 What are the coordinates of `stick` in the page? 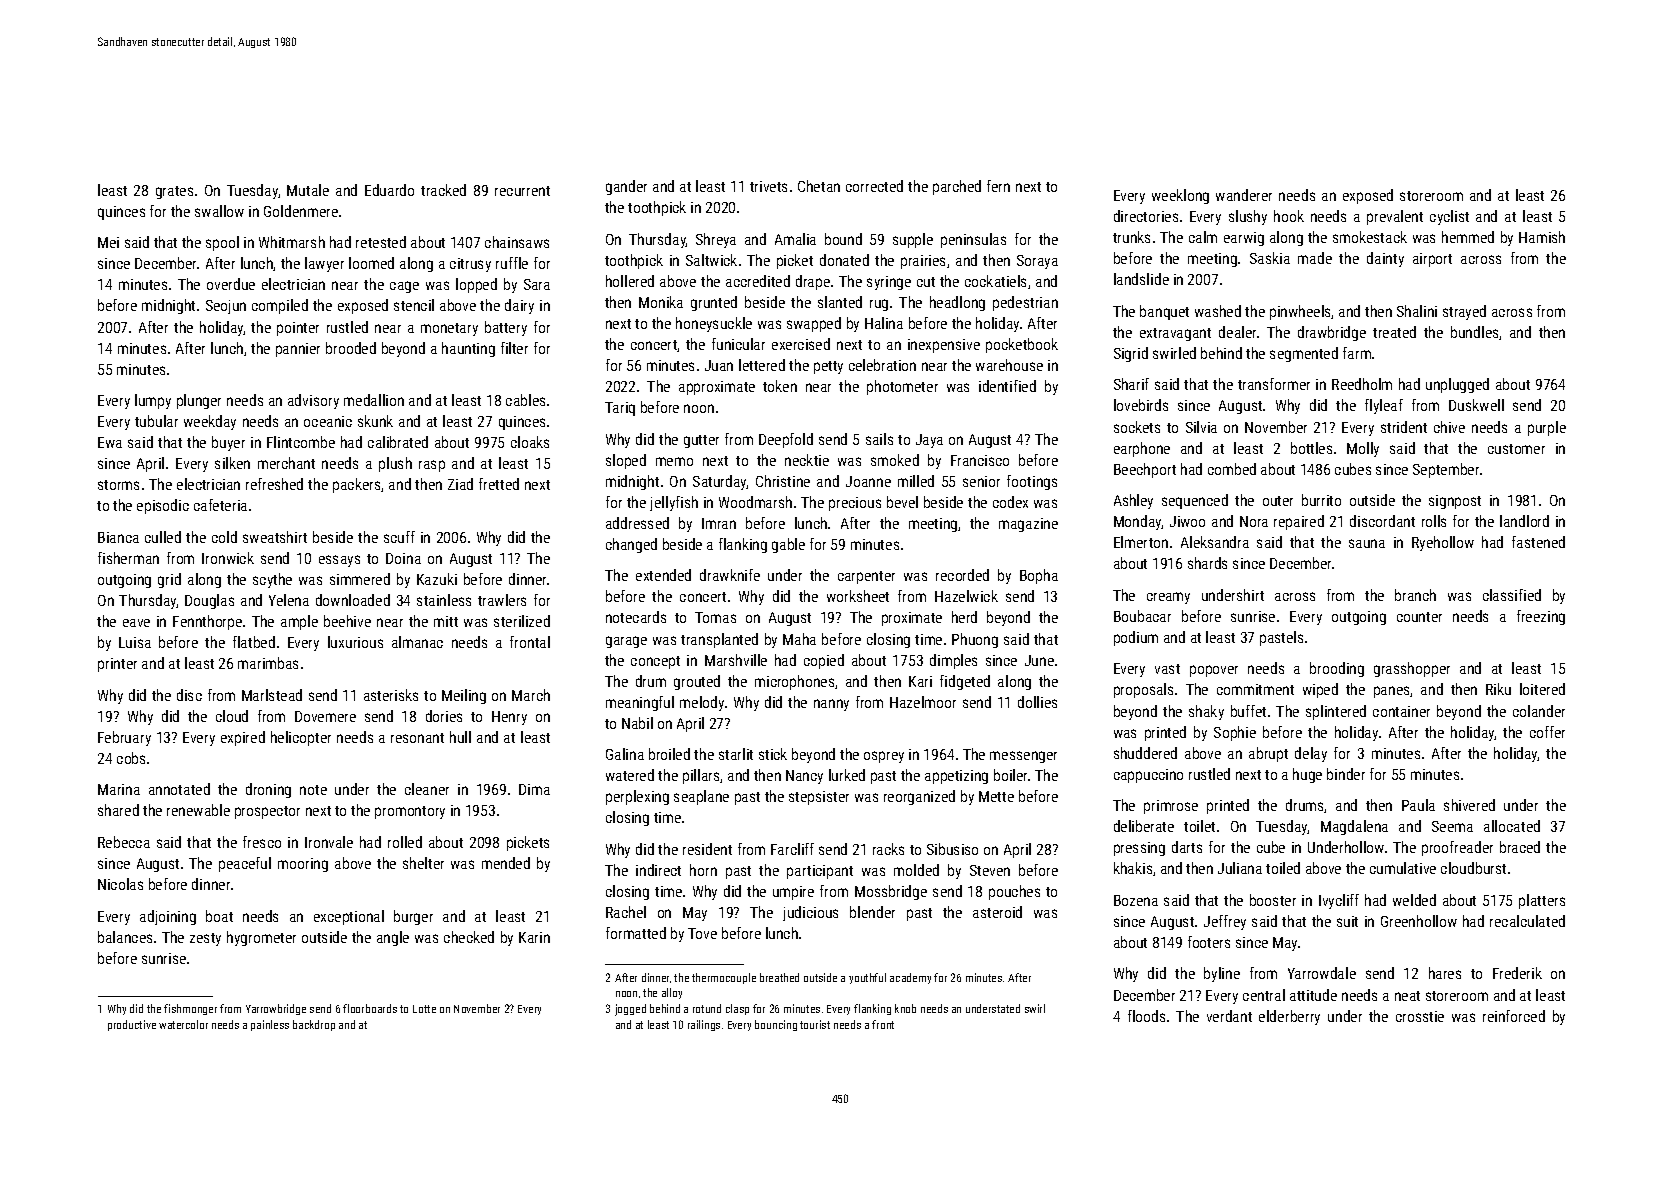 It's located at (773, 754).
